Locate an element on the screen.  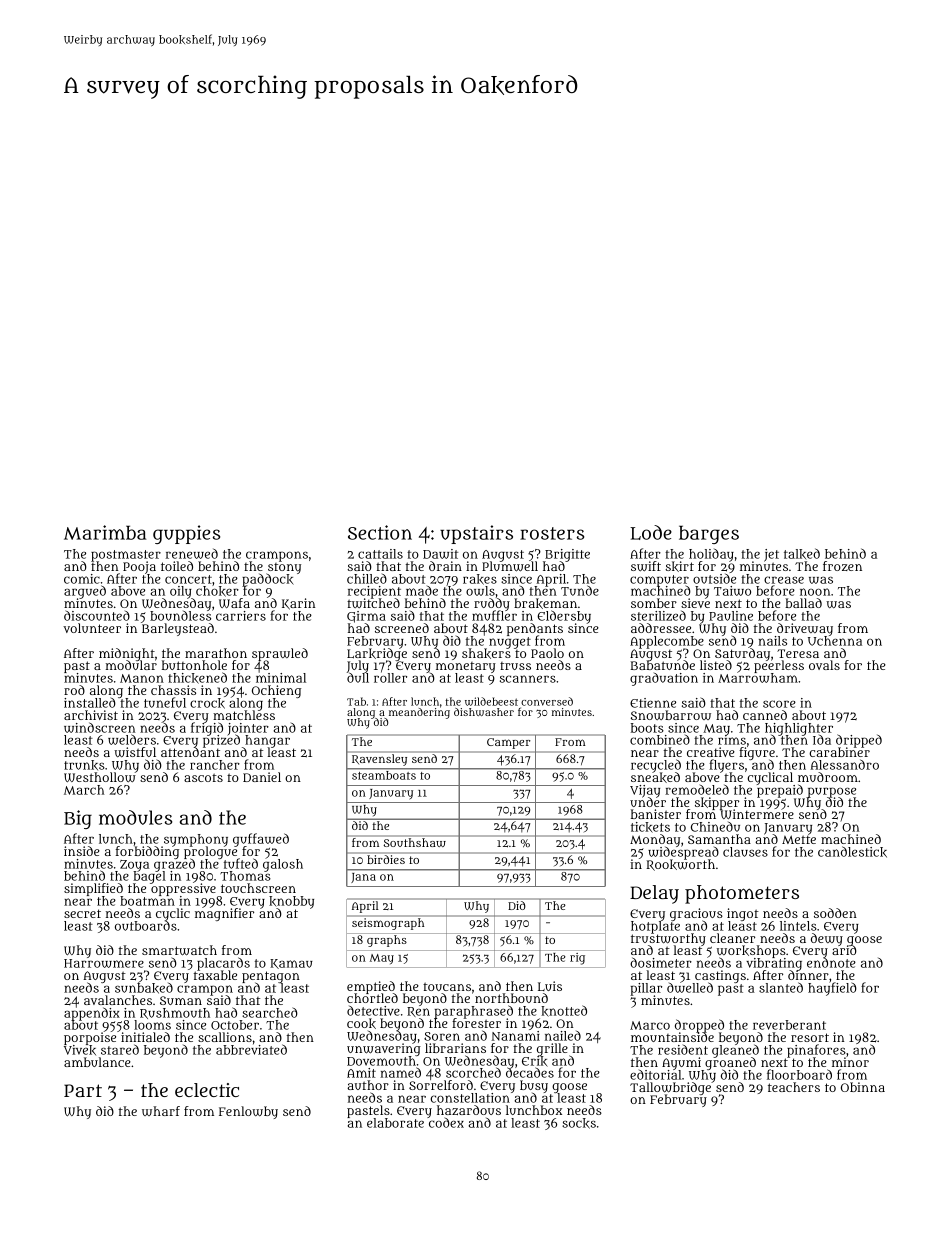
forbidding is located at coordinates (147, 853).
